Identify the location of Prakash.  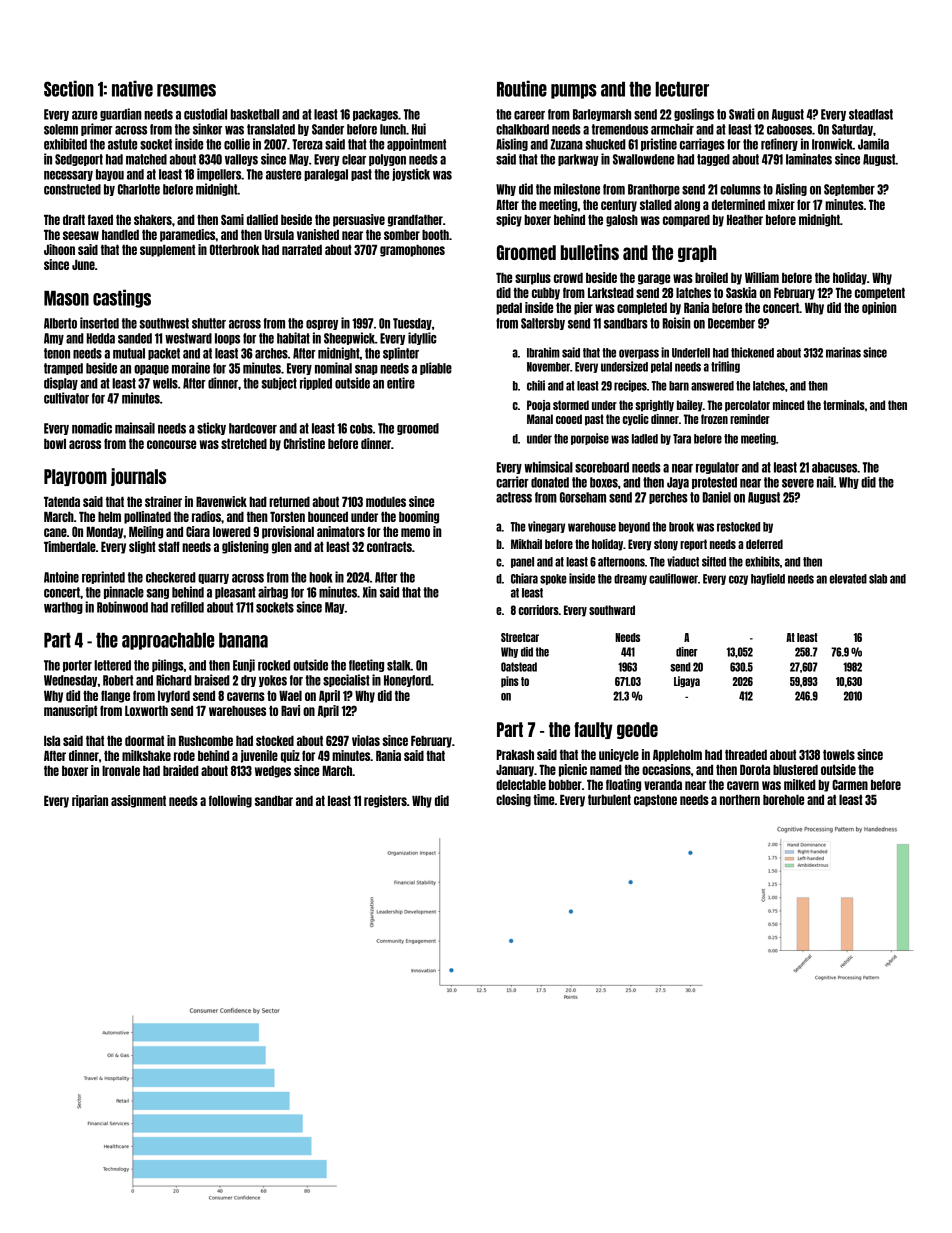
(515, 755).
